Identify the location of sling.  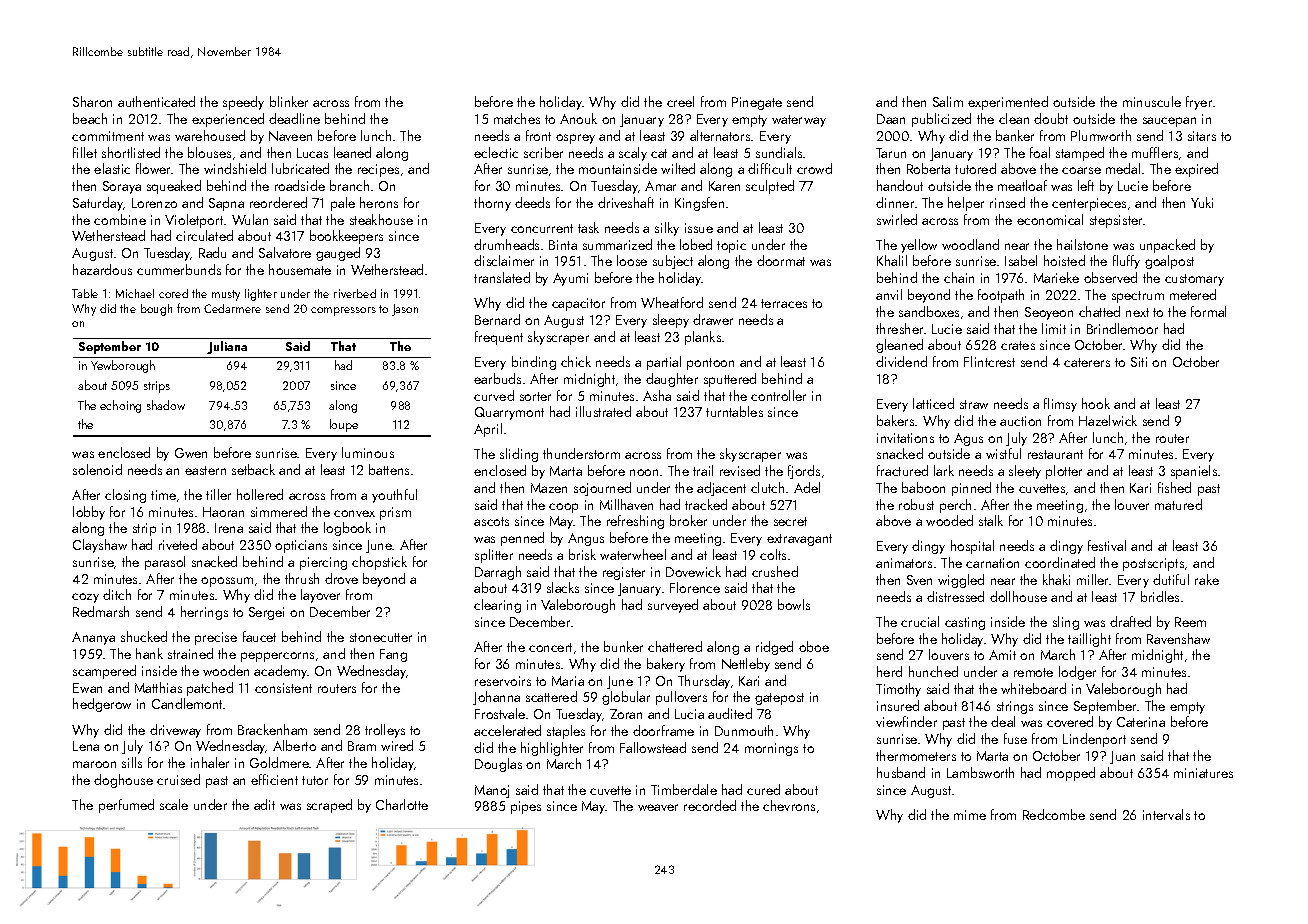
(1066, 623).
